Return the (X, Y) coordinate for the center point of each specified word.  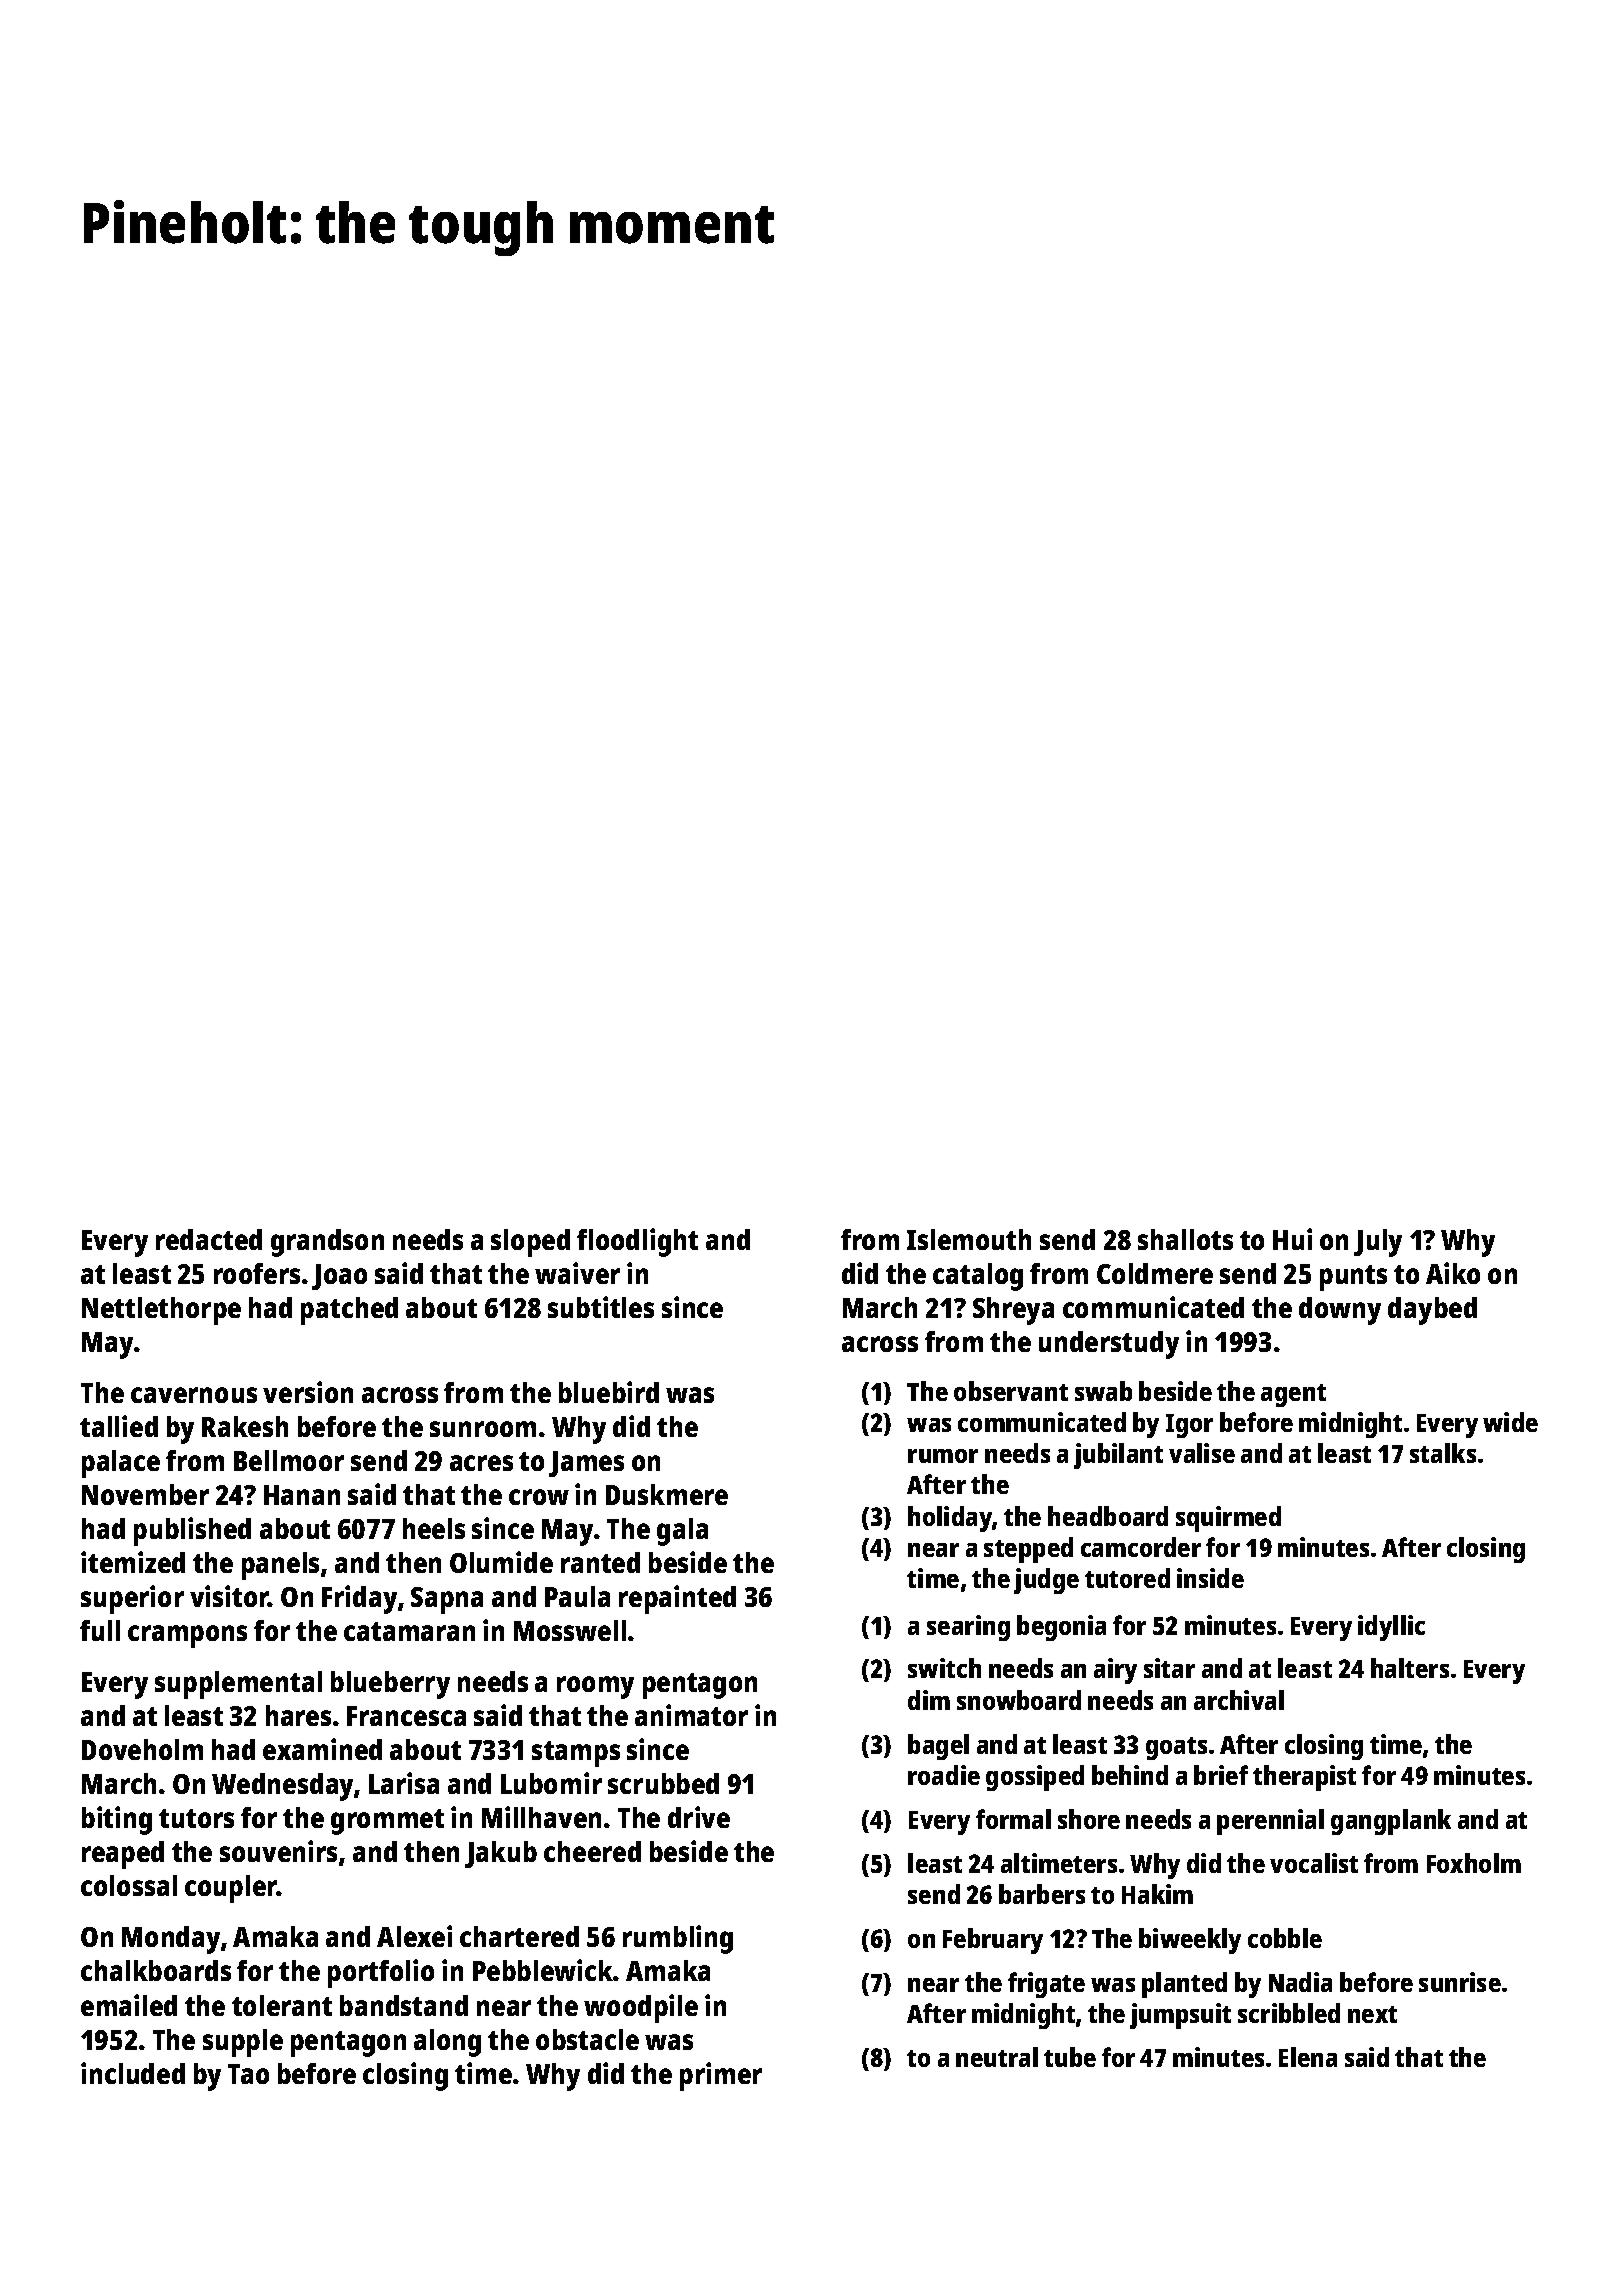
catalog (978, 1277)
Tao (248, 2074)
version (308, 1392)
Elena (1308, 2057)
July (1378, 1243)
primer (721, 2076)
